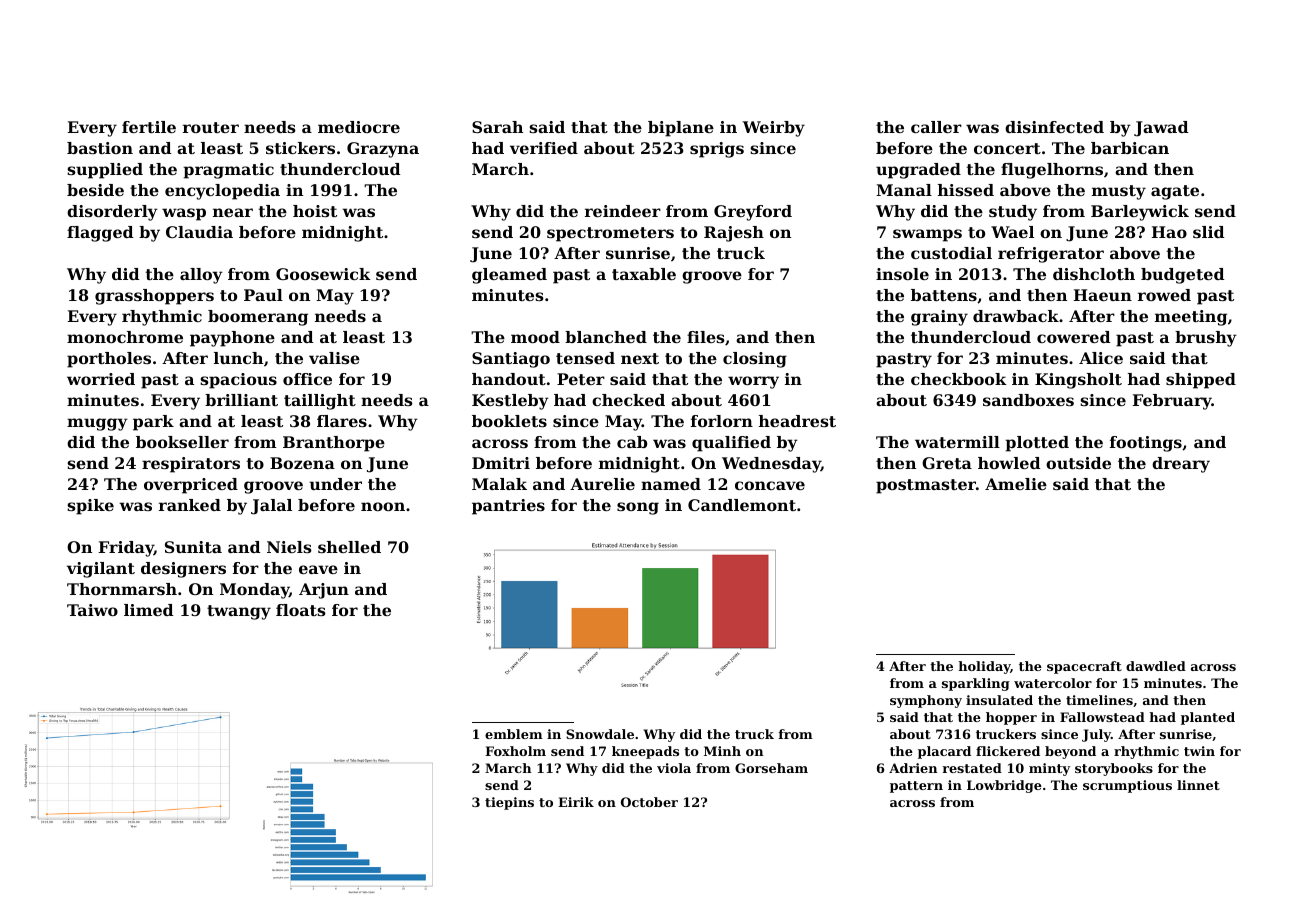 The image size is (1308, 924). Describe the element at coordinates (149, 127) in the screenshot. I see `fertile` at that location.
